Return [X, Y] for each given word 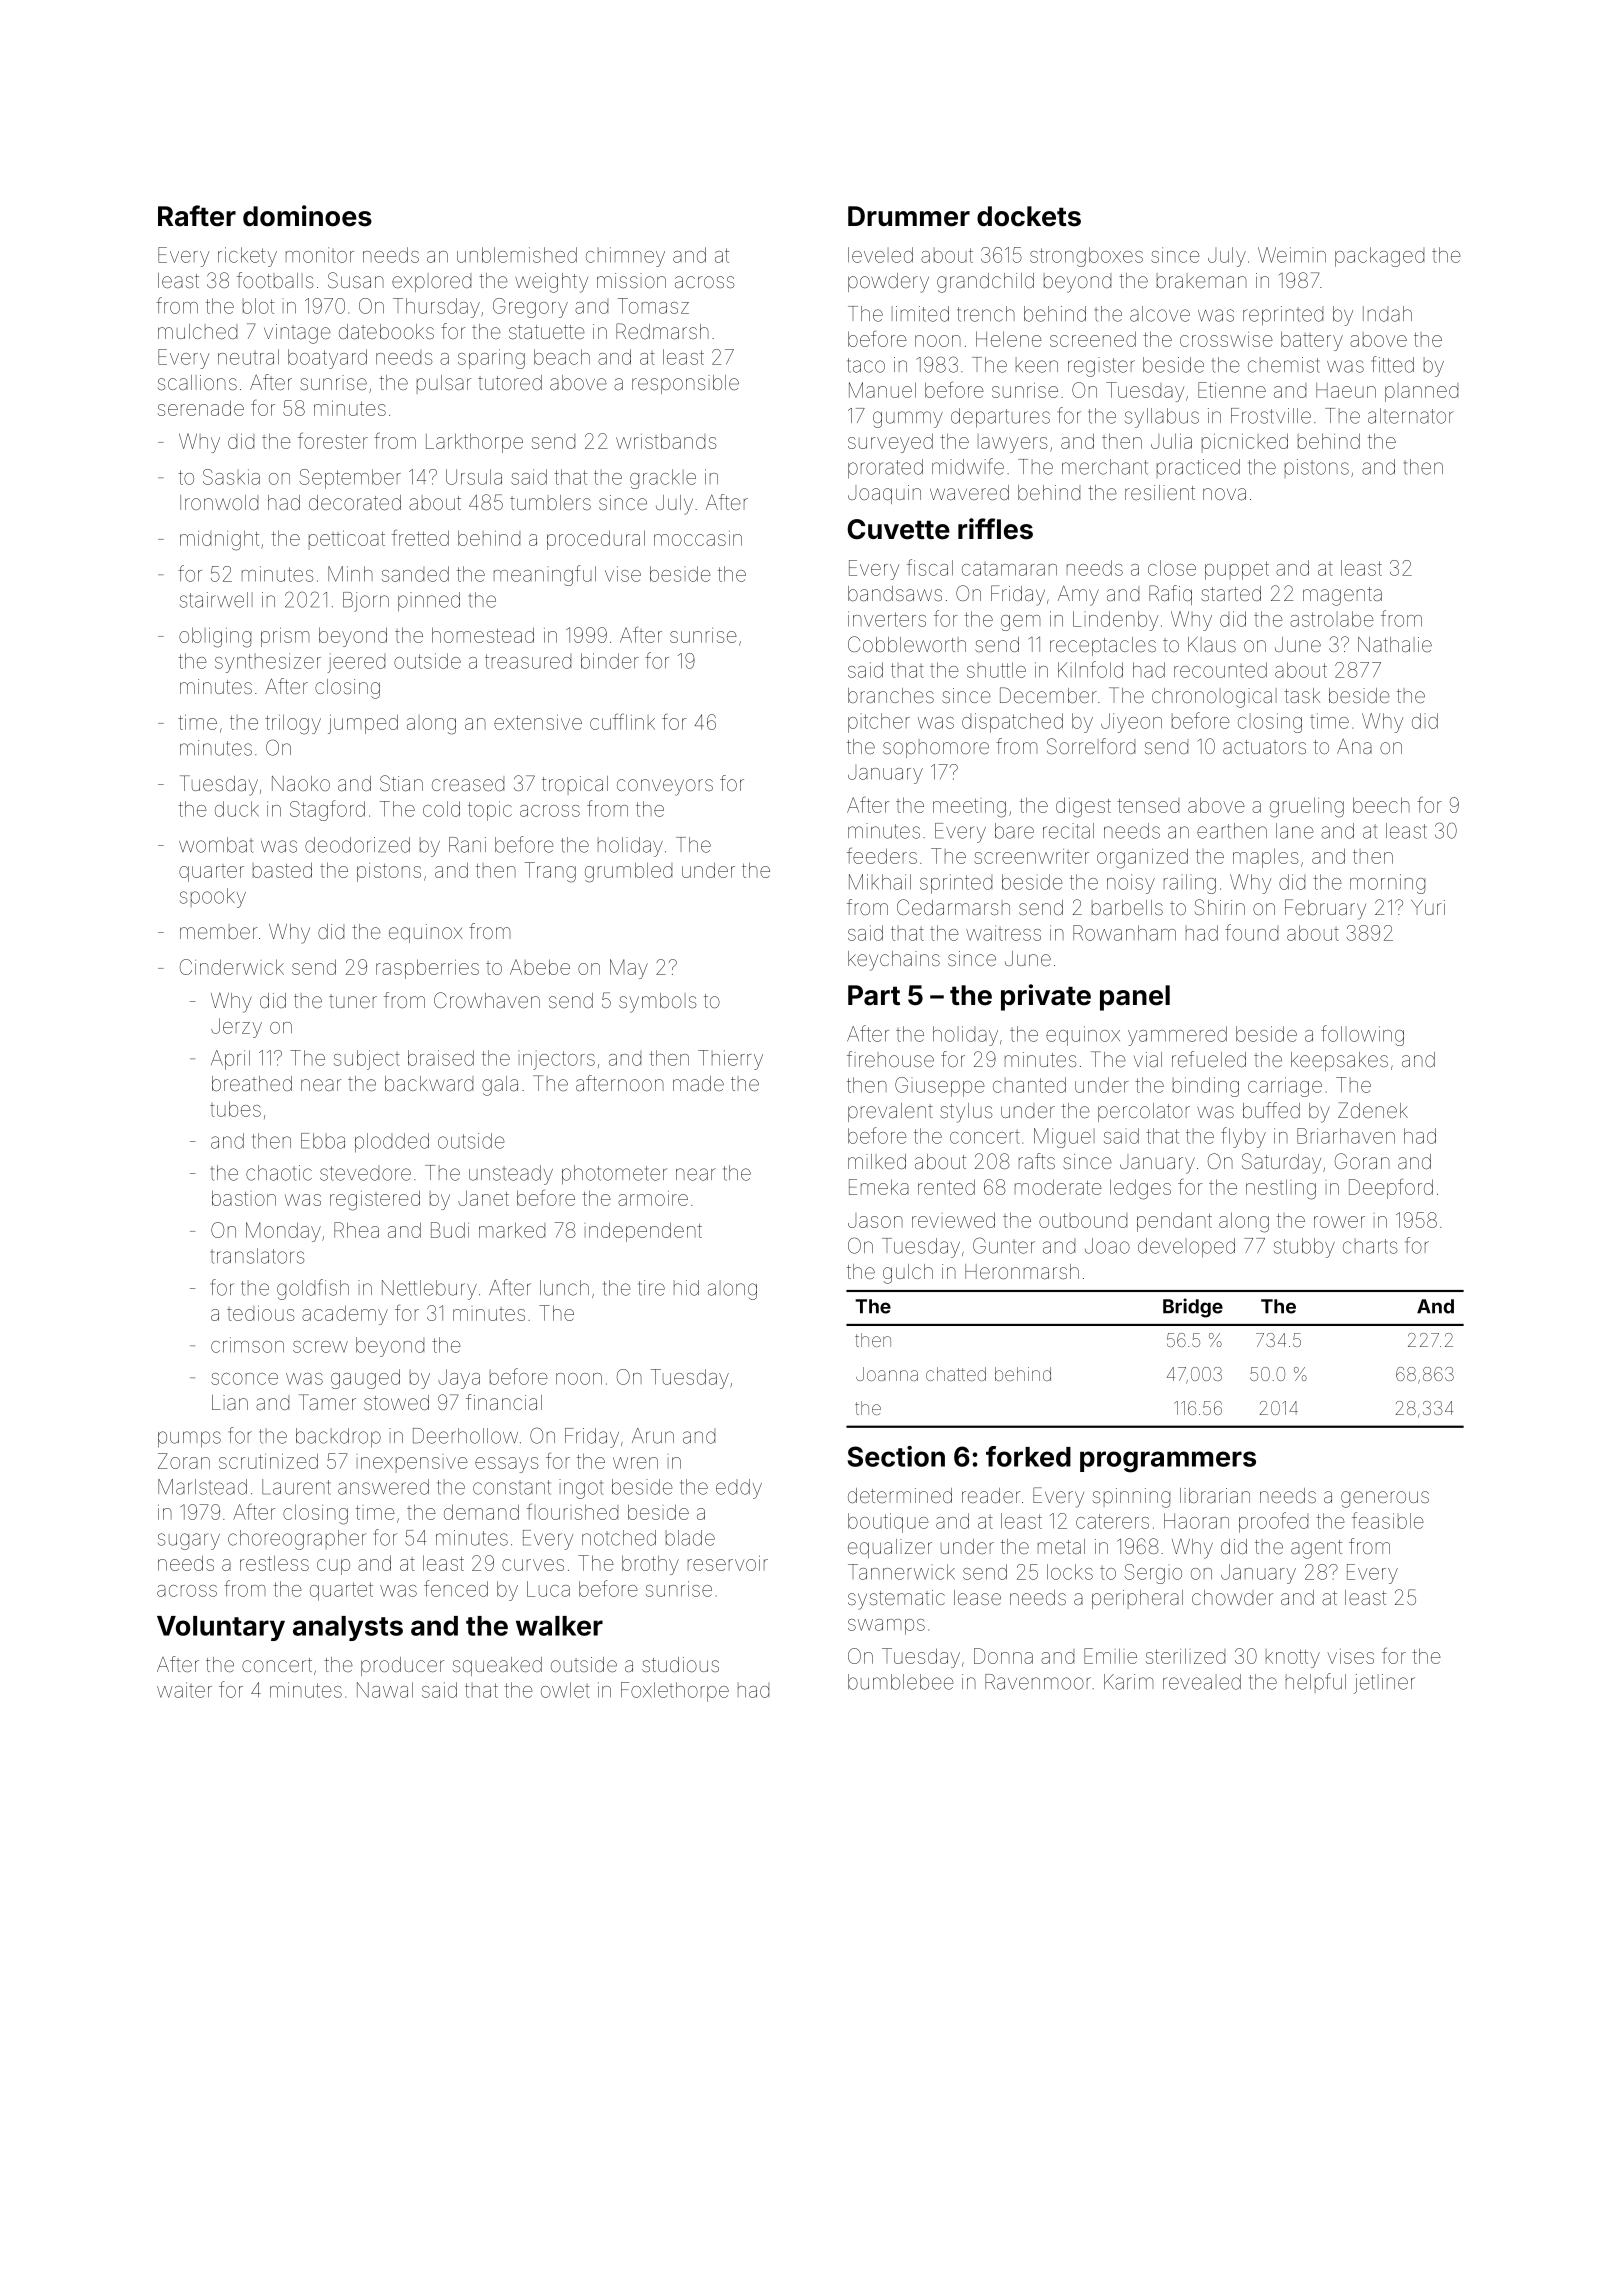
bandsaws [895, 593]
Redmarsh [662, 331]
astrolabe [1331, 619]
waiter [184, 1690]
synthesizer [268, 663]
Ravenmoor [1038, 1682]
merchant [1105, 467]
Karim [1128, 1682]
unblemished [517, 255]
